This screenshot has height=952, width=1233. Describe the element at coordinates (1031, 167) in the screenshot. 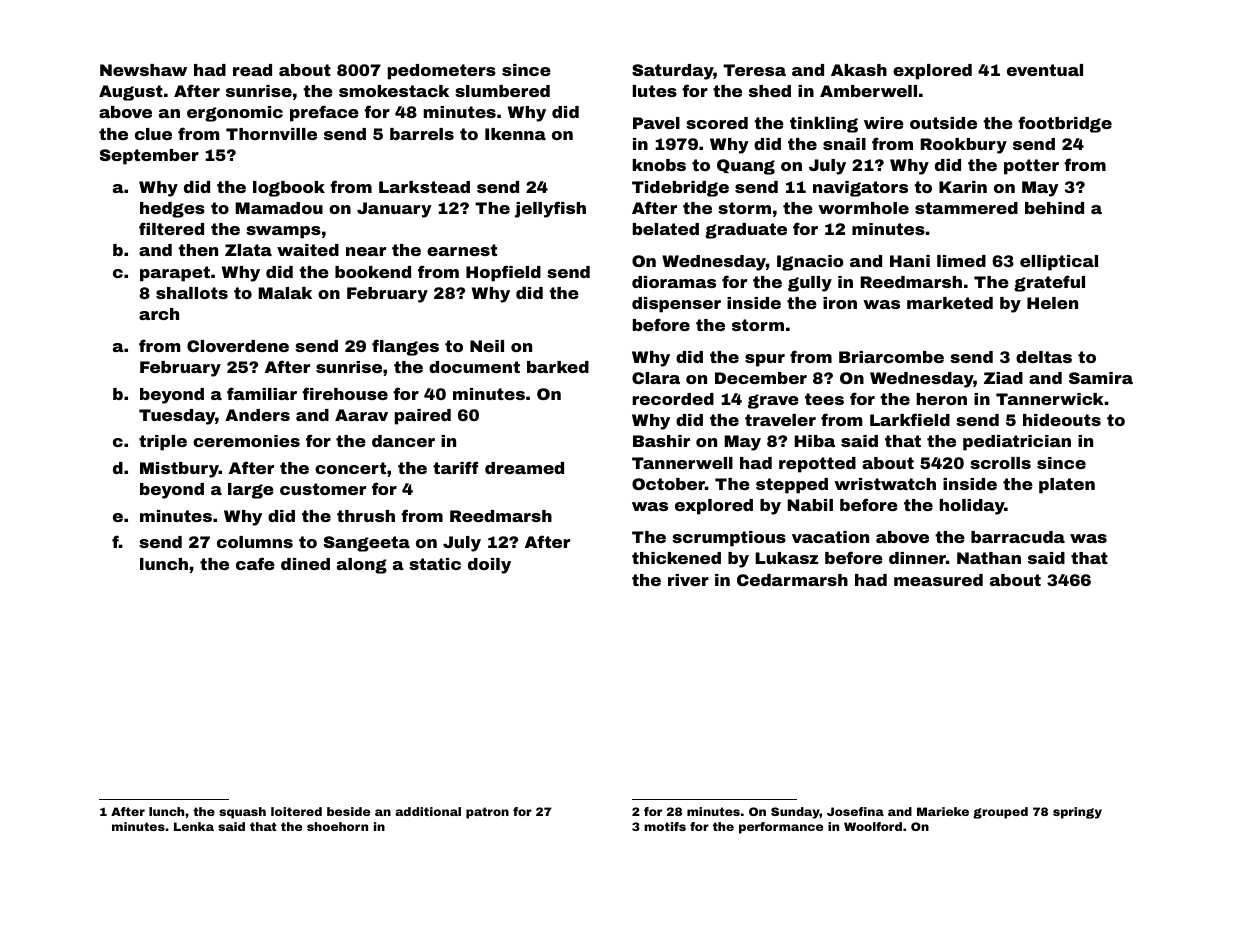

I see `potter` at that location.
